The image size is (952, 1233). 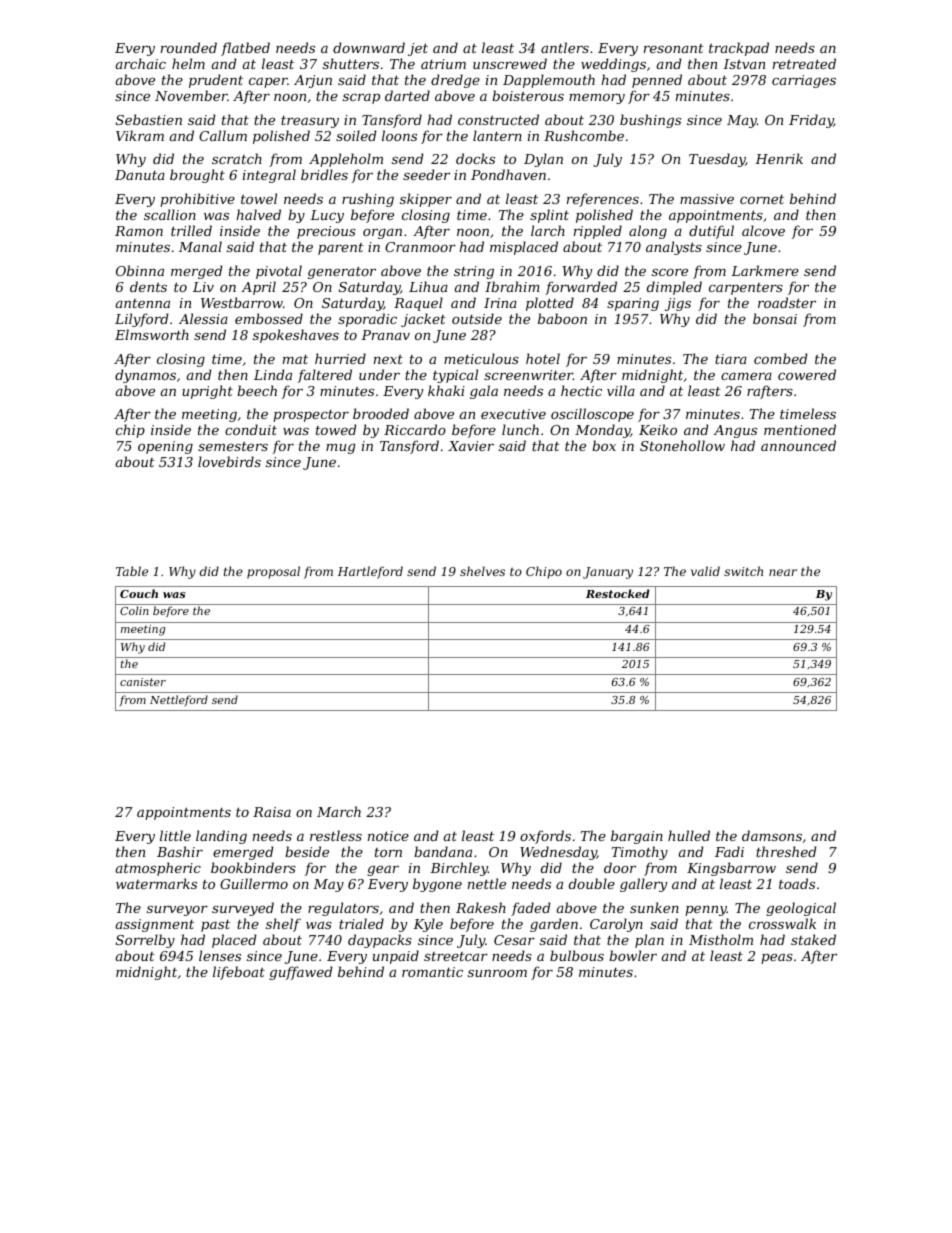 What do you see at coordinates (592, 883) in the image?
I see `double` at bounding box center [592, 883].
